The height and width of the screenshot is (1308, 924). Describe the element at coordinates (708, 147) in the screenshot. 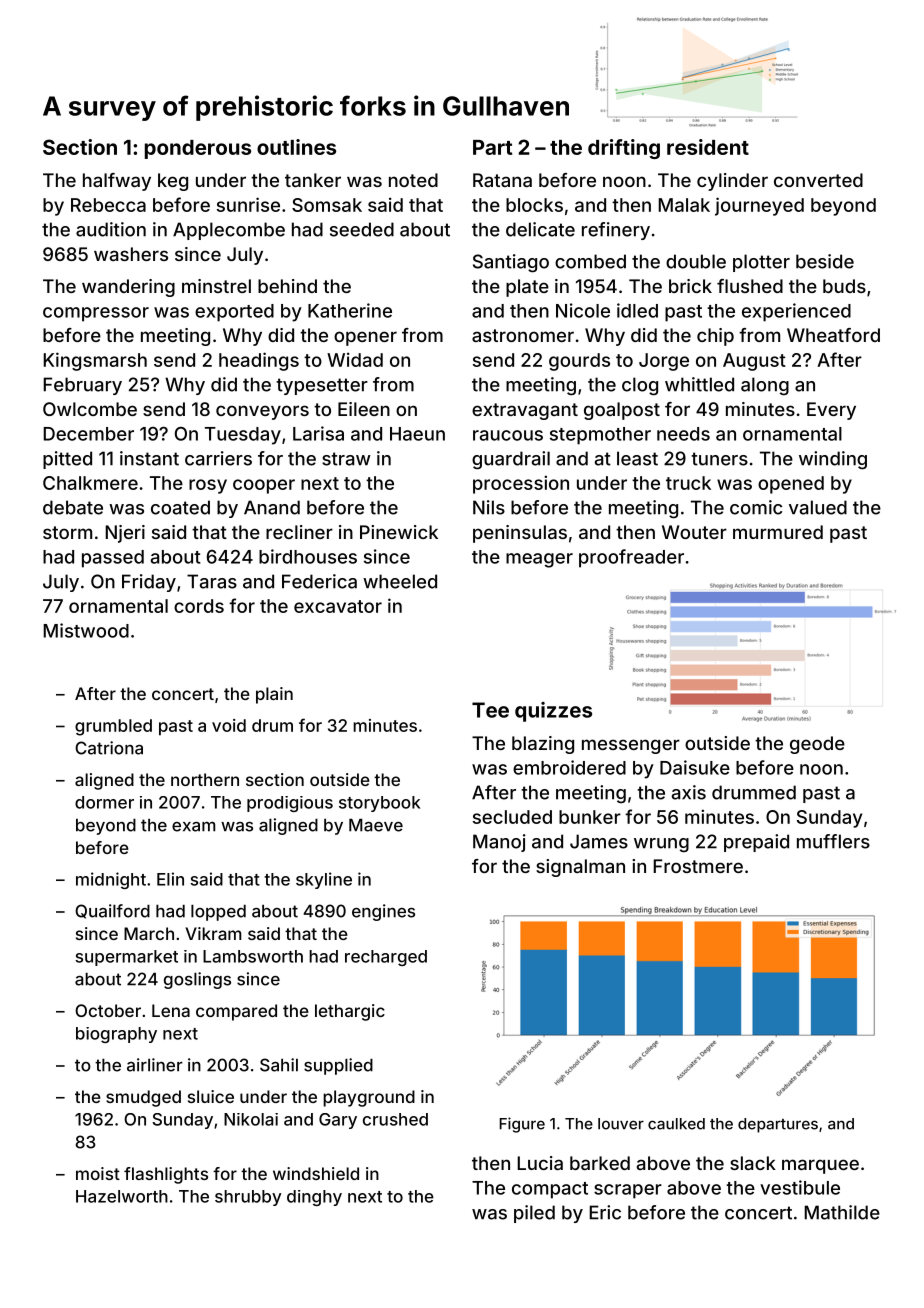

I see `resident` at that location.
